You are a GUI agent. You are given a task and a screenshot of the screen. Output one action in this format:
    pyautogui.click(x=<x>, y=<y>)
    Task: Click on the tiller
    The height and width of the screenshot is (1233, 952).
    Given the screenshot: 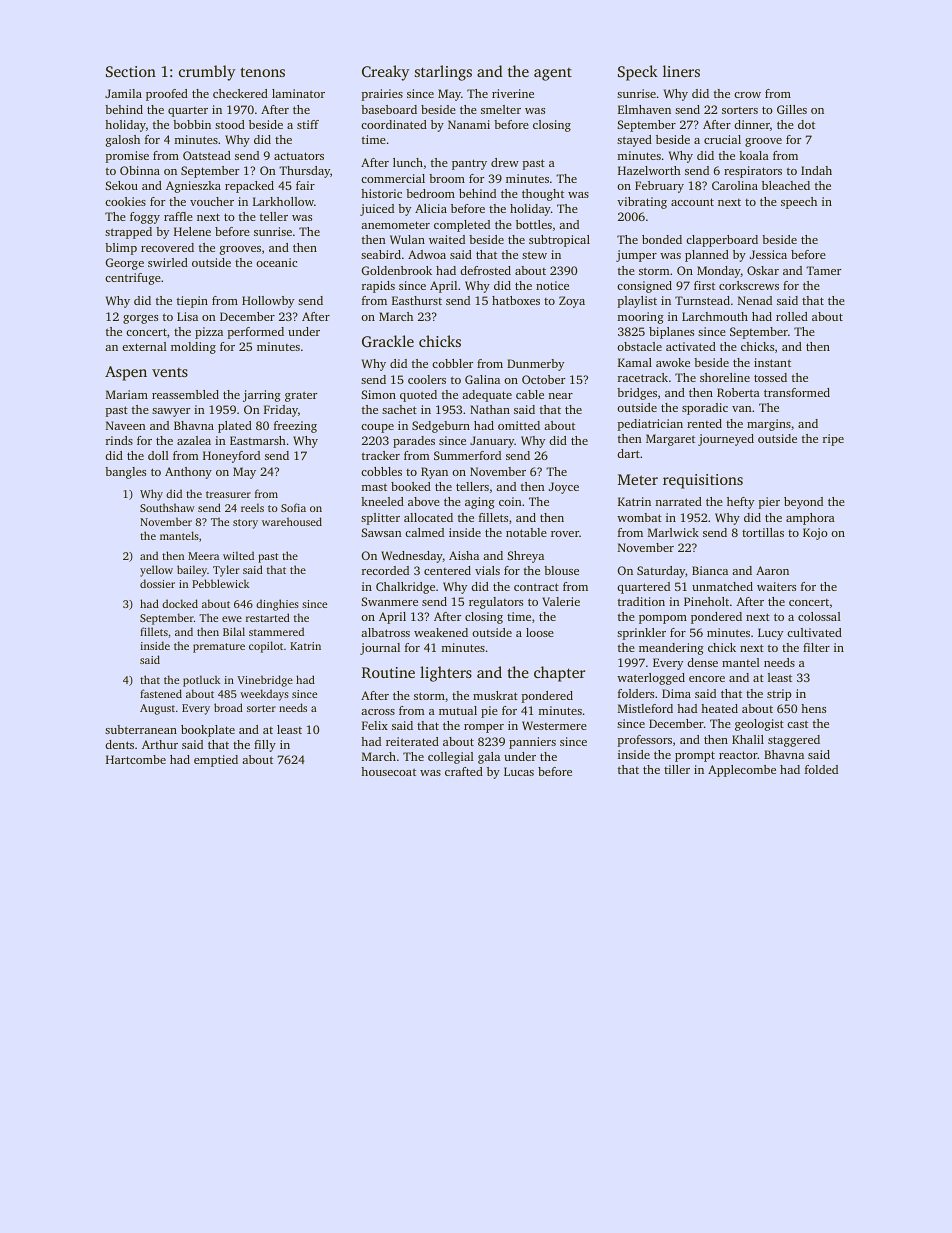 What is the action you would take?
    pyautogui.click(x=677, y=769)
